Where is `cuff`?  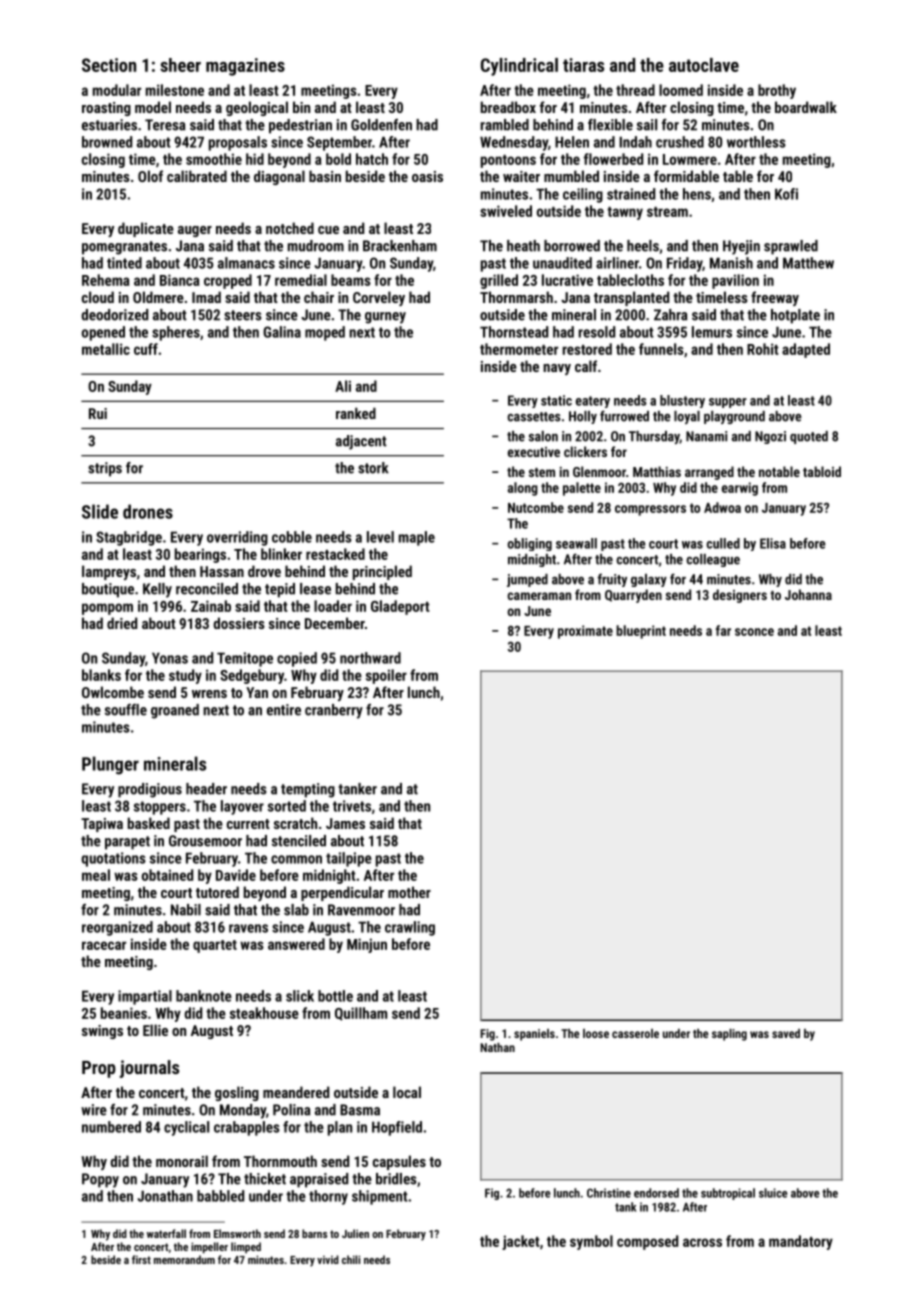
cuff is located at coordinates (146, 349).
